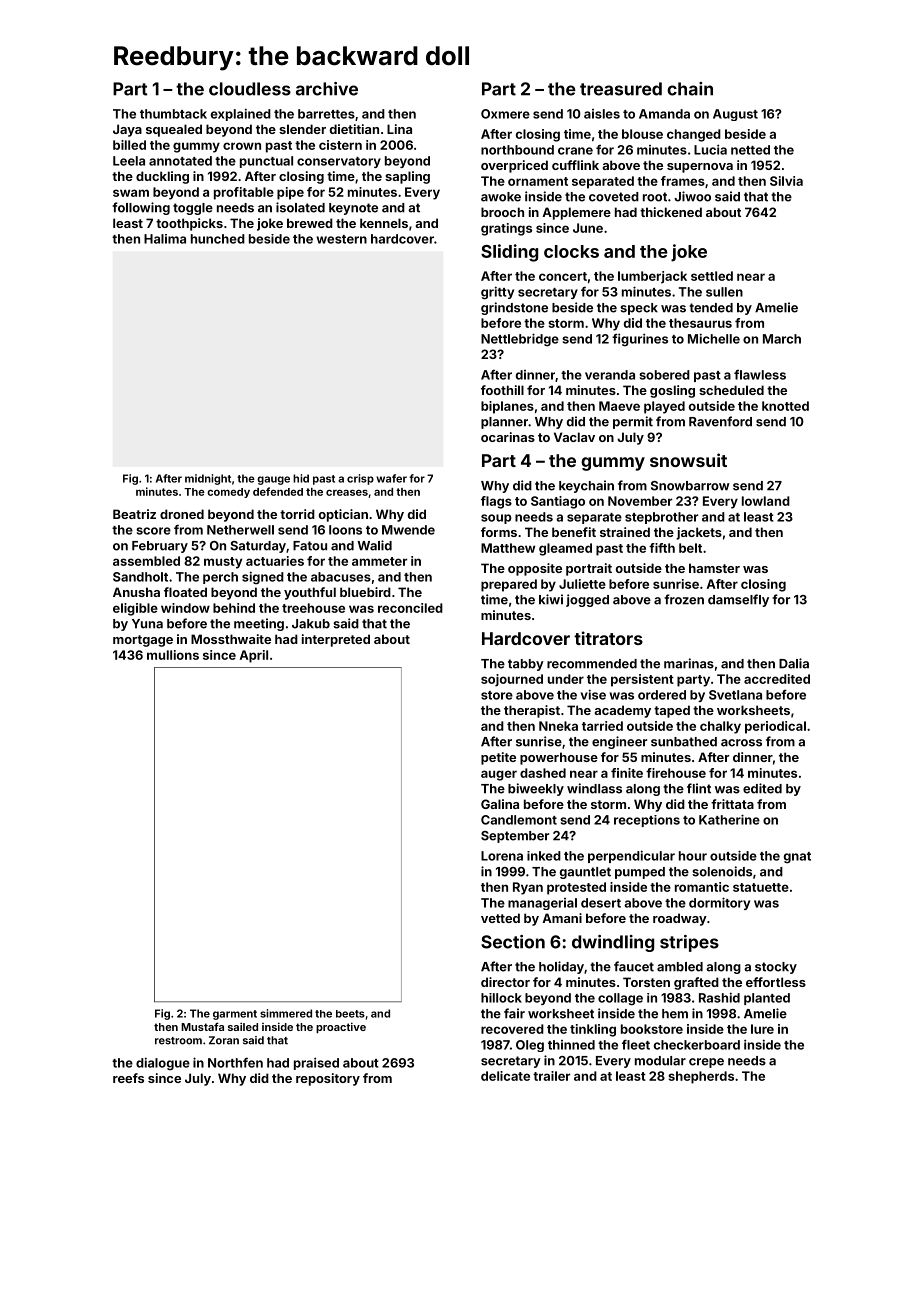 This image has height=1308, width=924. I want to click on repository, so click(328, 1079).
